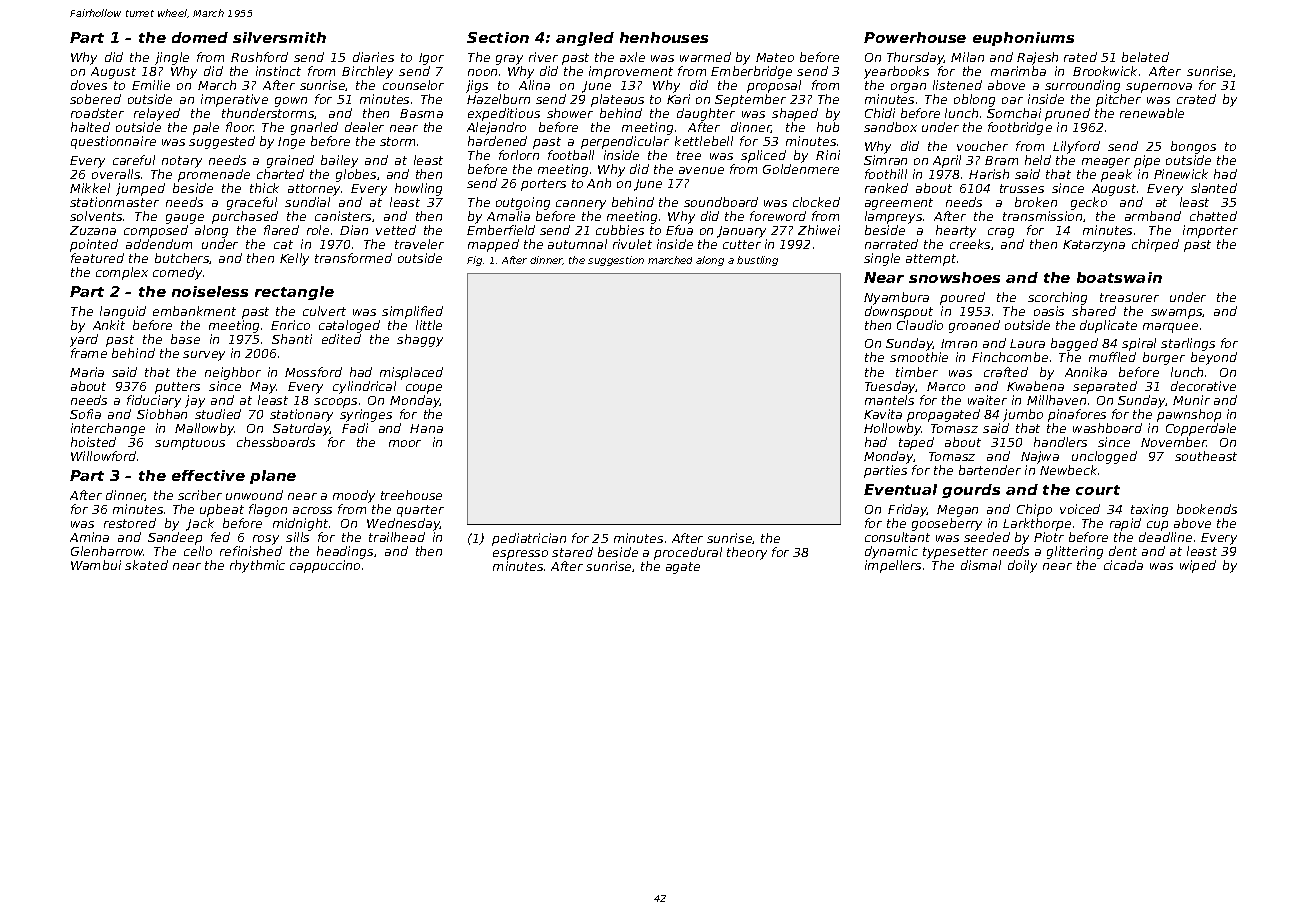 Image resolution: width=1308 pixels, height=924 pixels. What do you see at coordinates (1206, 456) in the screenshot?
I see `southeast` at bounding box center [1206, 456].
